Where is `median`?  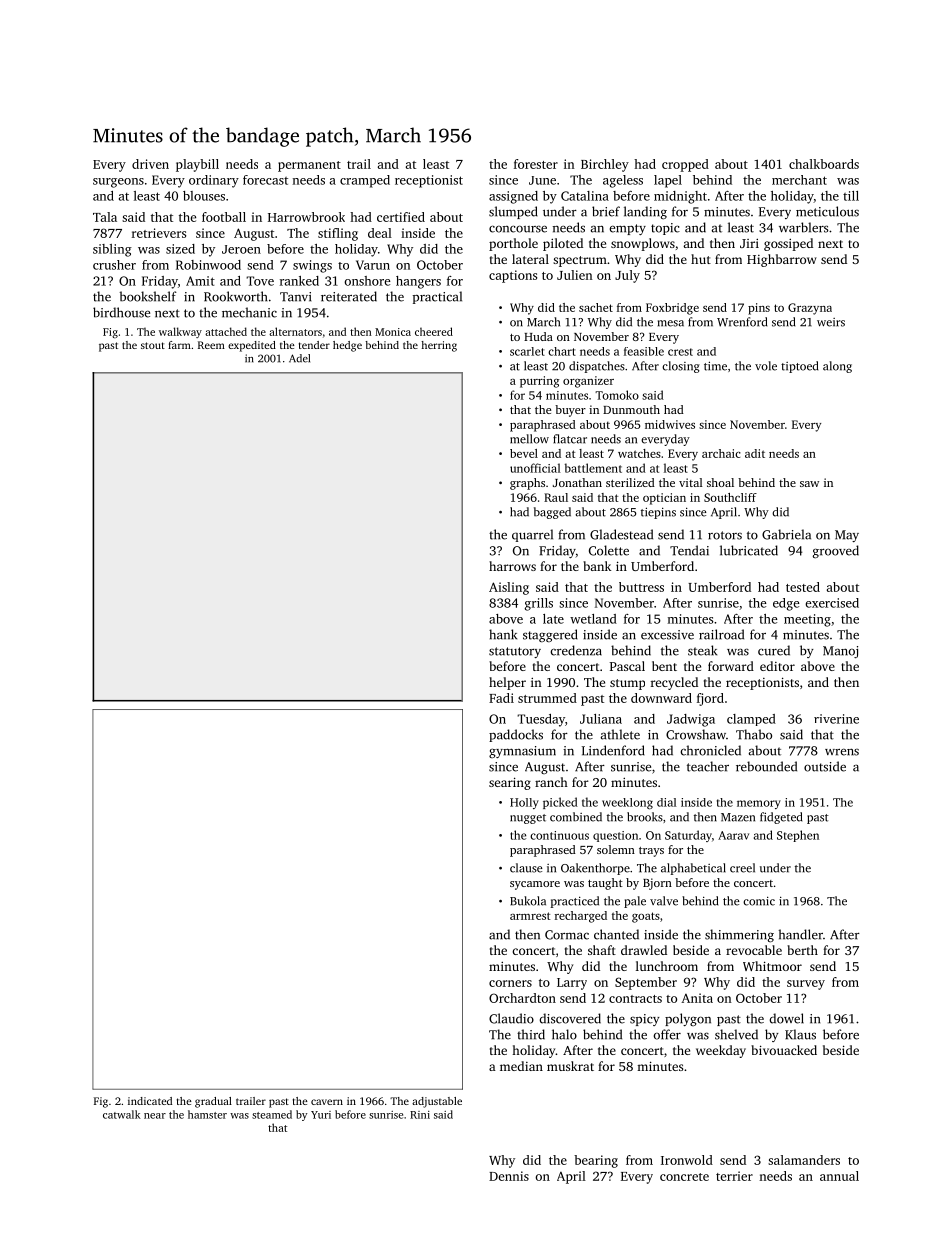 median is located at coordinates (521, 1066).
